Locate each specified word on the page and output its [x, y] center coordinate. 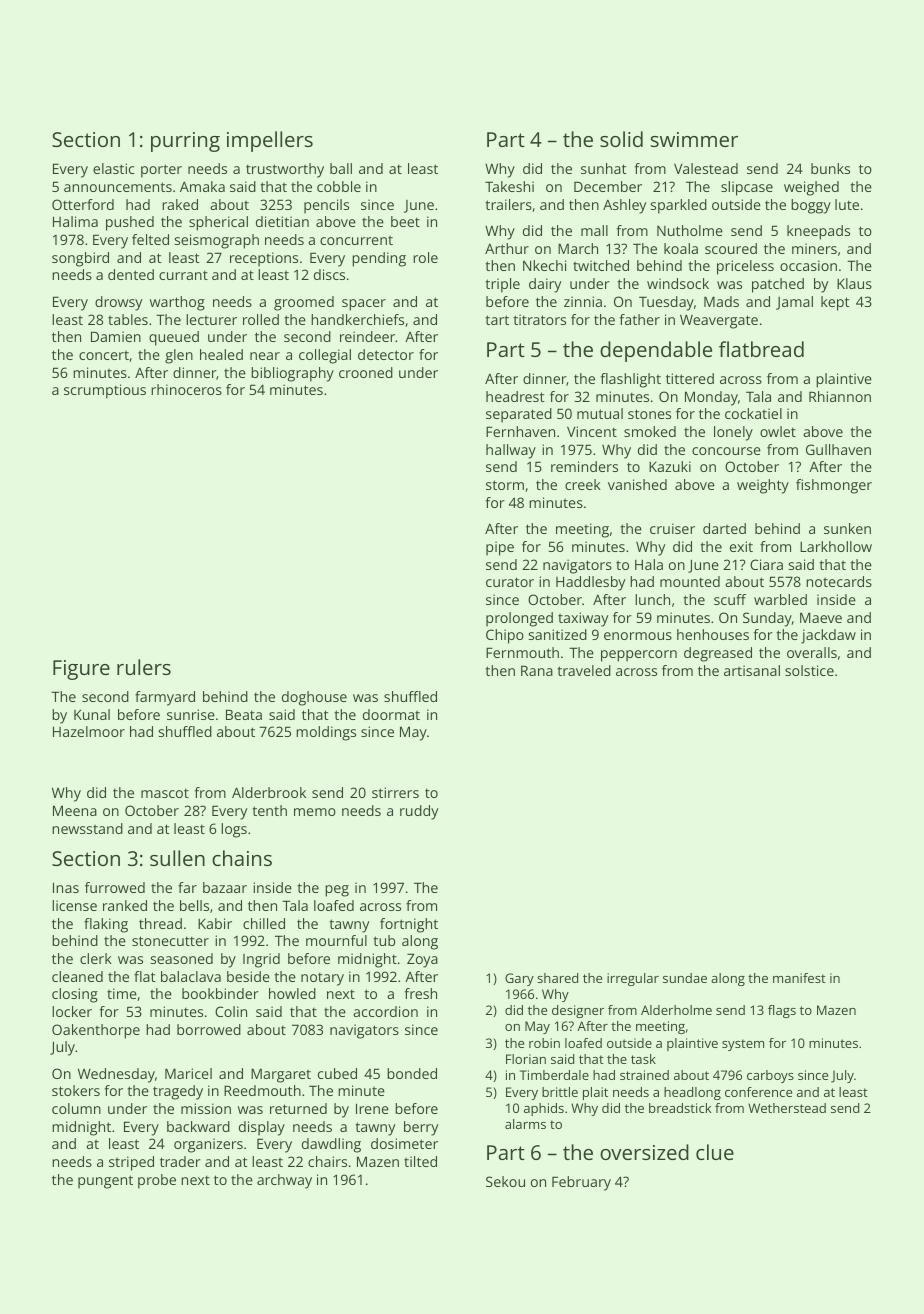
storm [505, 485]
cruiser [672, 528]
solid [621, 139]
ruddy [419, 812]
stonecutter [170, 941]
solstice [809, 670]
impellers [270, 141]
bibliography [292, 374]
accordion [385, 1011]
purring [185, 142]
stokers [76, 1090]
